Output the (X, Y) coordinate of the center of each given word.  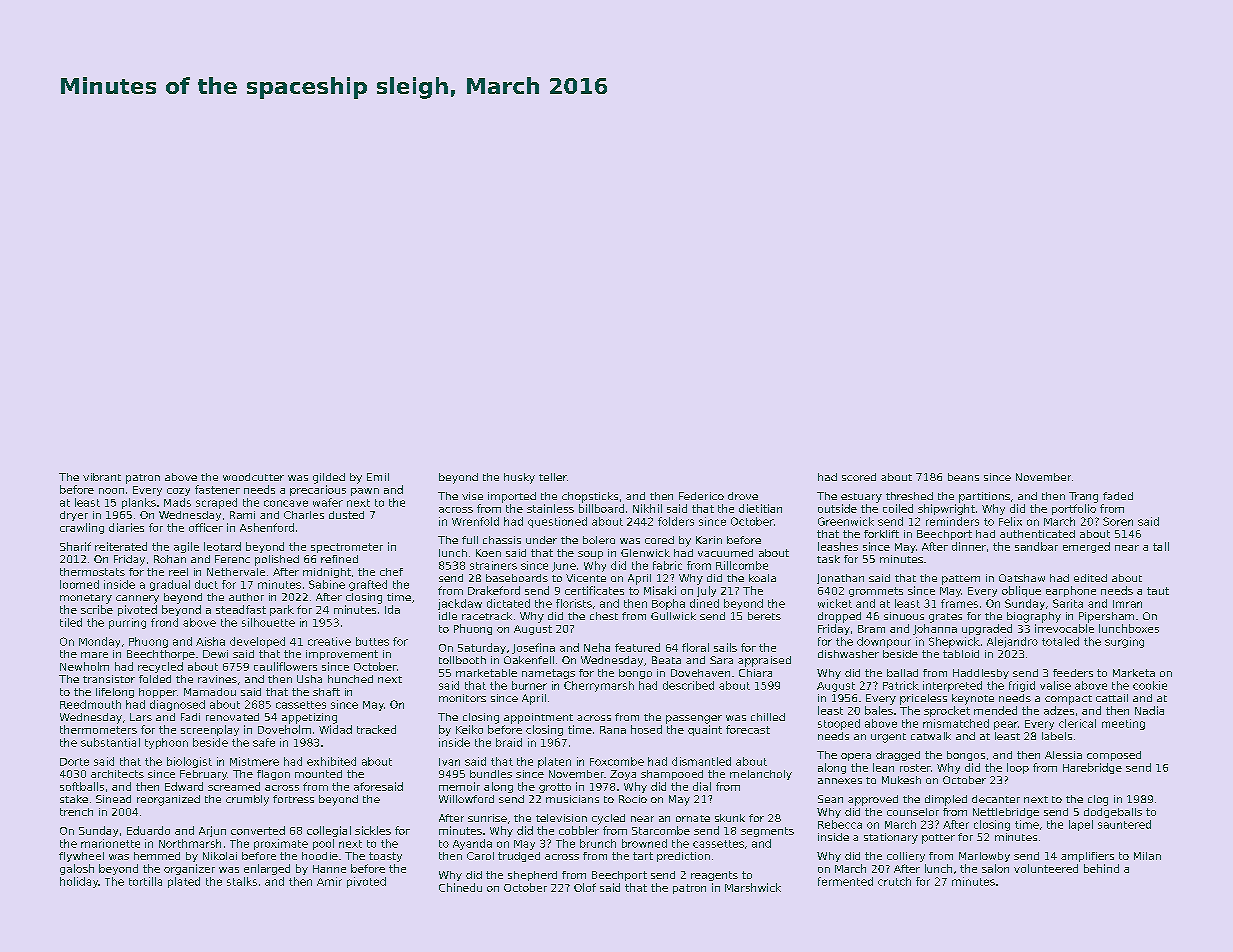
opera (856, 757)
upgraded (987, 629)
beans (963, 477)
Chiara (755, 673)
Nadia (1149, 710)
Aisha (210, 641)
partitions (984, 497)
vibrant (102, 477)
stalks (242, 881)
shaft (326, 692)
